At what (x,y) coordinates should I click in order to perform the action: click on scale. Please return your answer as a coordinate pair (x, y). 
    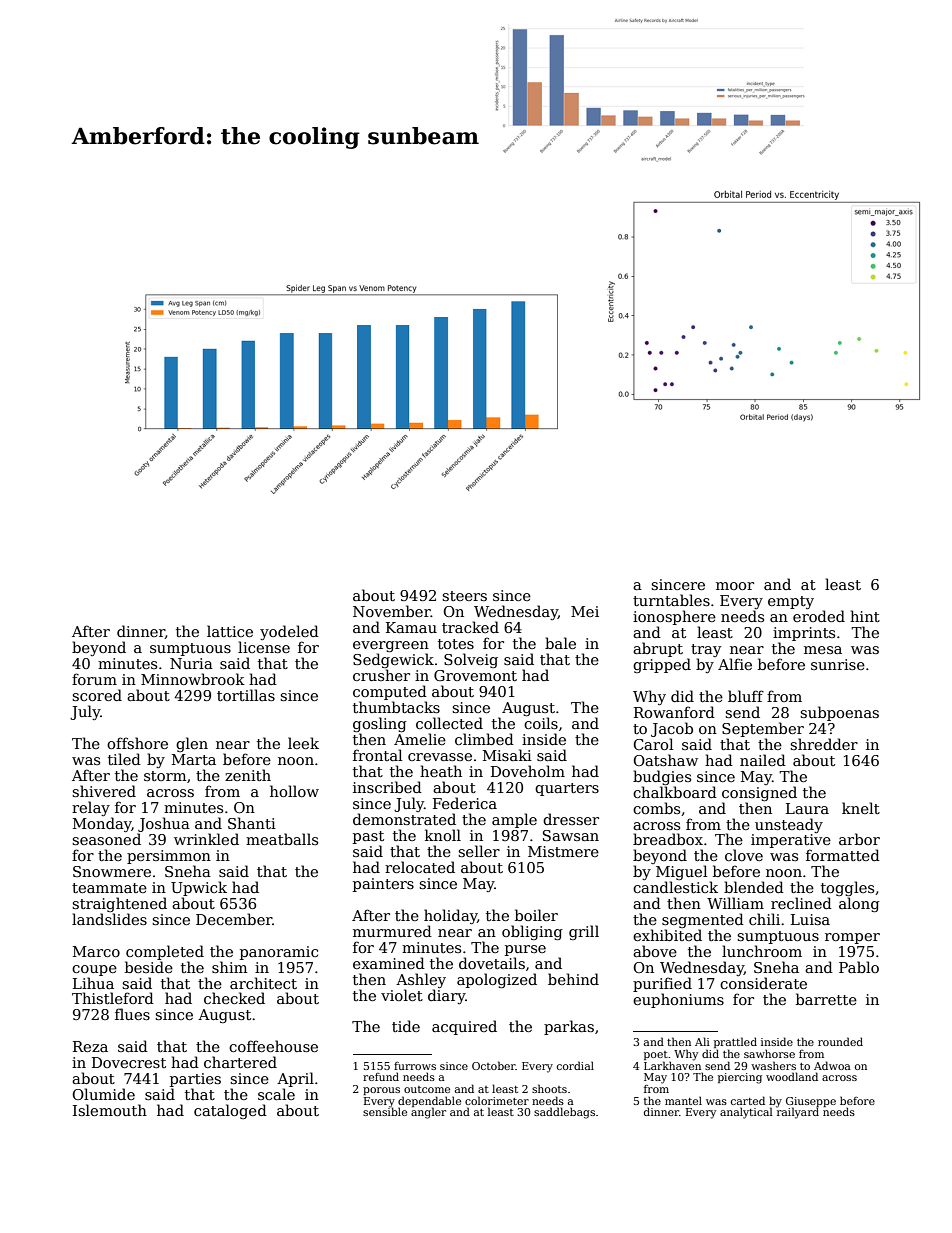
    Looking at the image, I should click on (276, 1094).
